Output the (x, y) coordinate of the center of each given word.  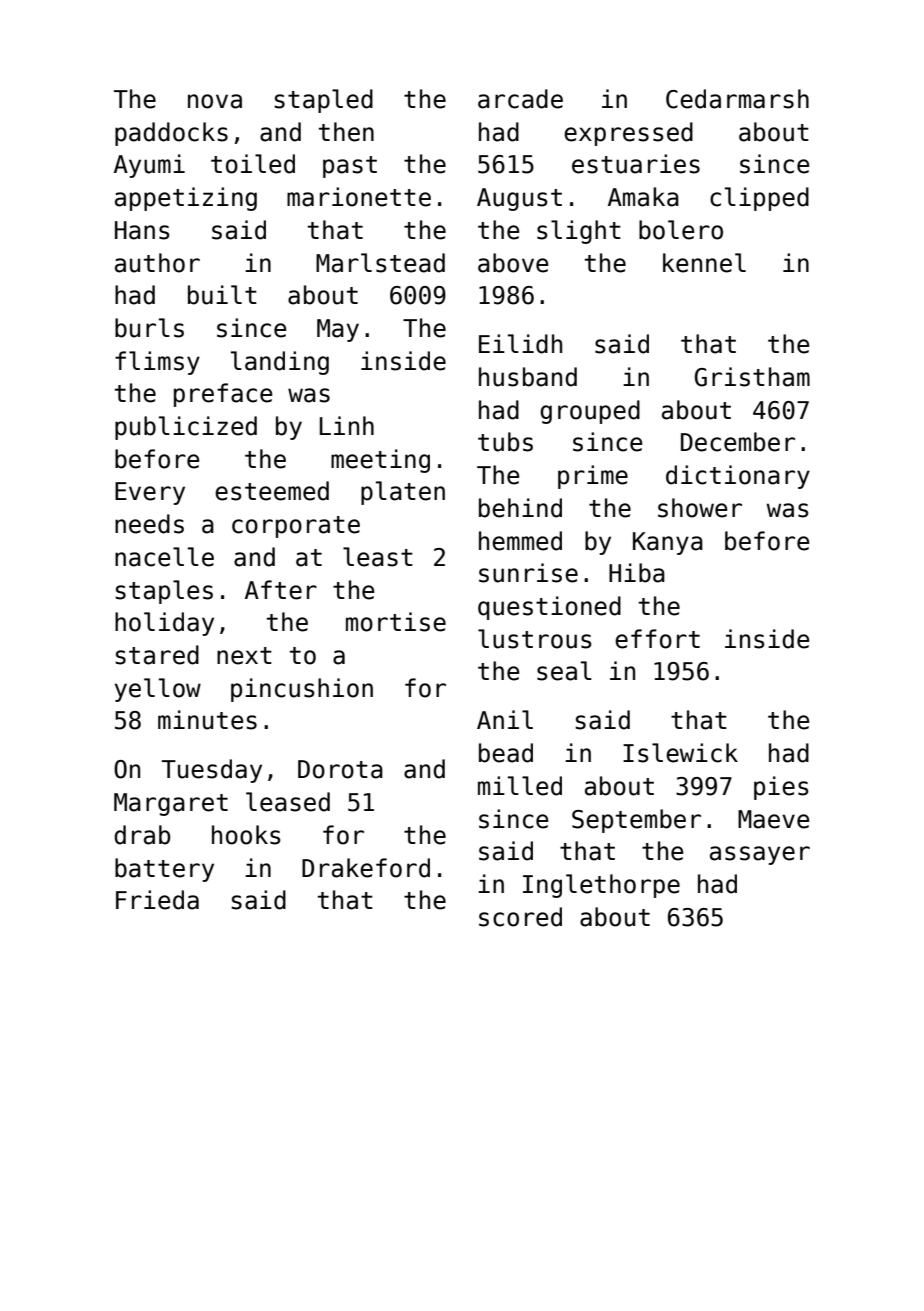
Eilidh (520, 344)
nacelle (164, 557)
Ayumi (149, 166)
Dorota (340, 769)
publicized (186, 428)
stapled (323, 101)
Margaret (171, 804)
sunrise (528, 573)
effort (657, 639)
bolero (681, 230)
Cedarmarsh (737, 99)
